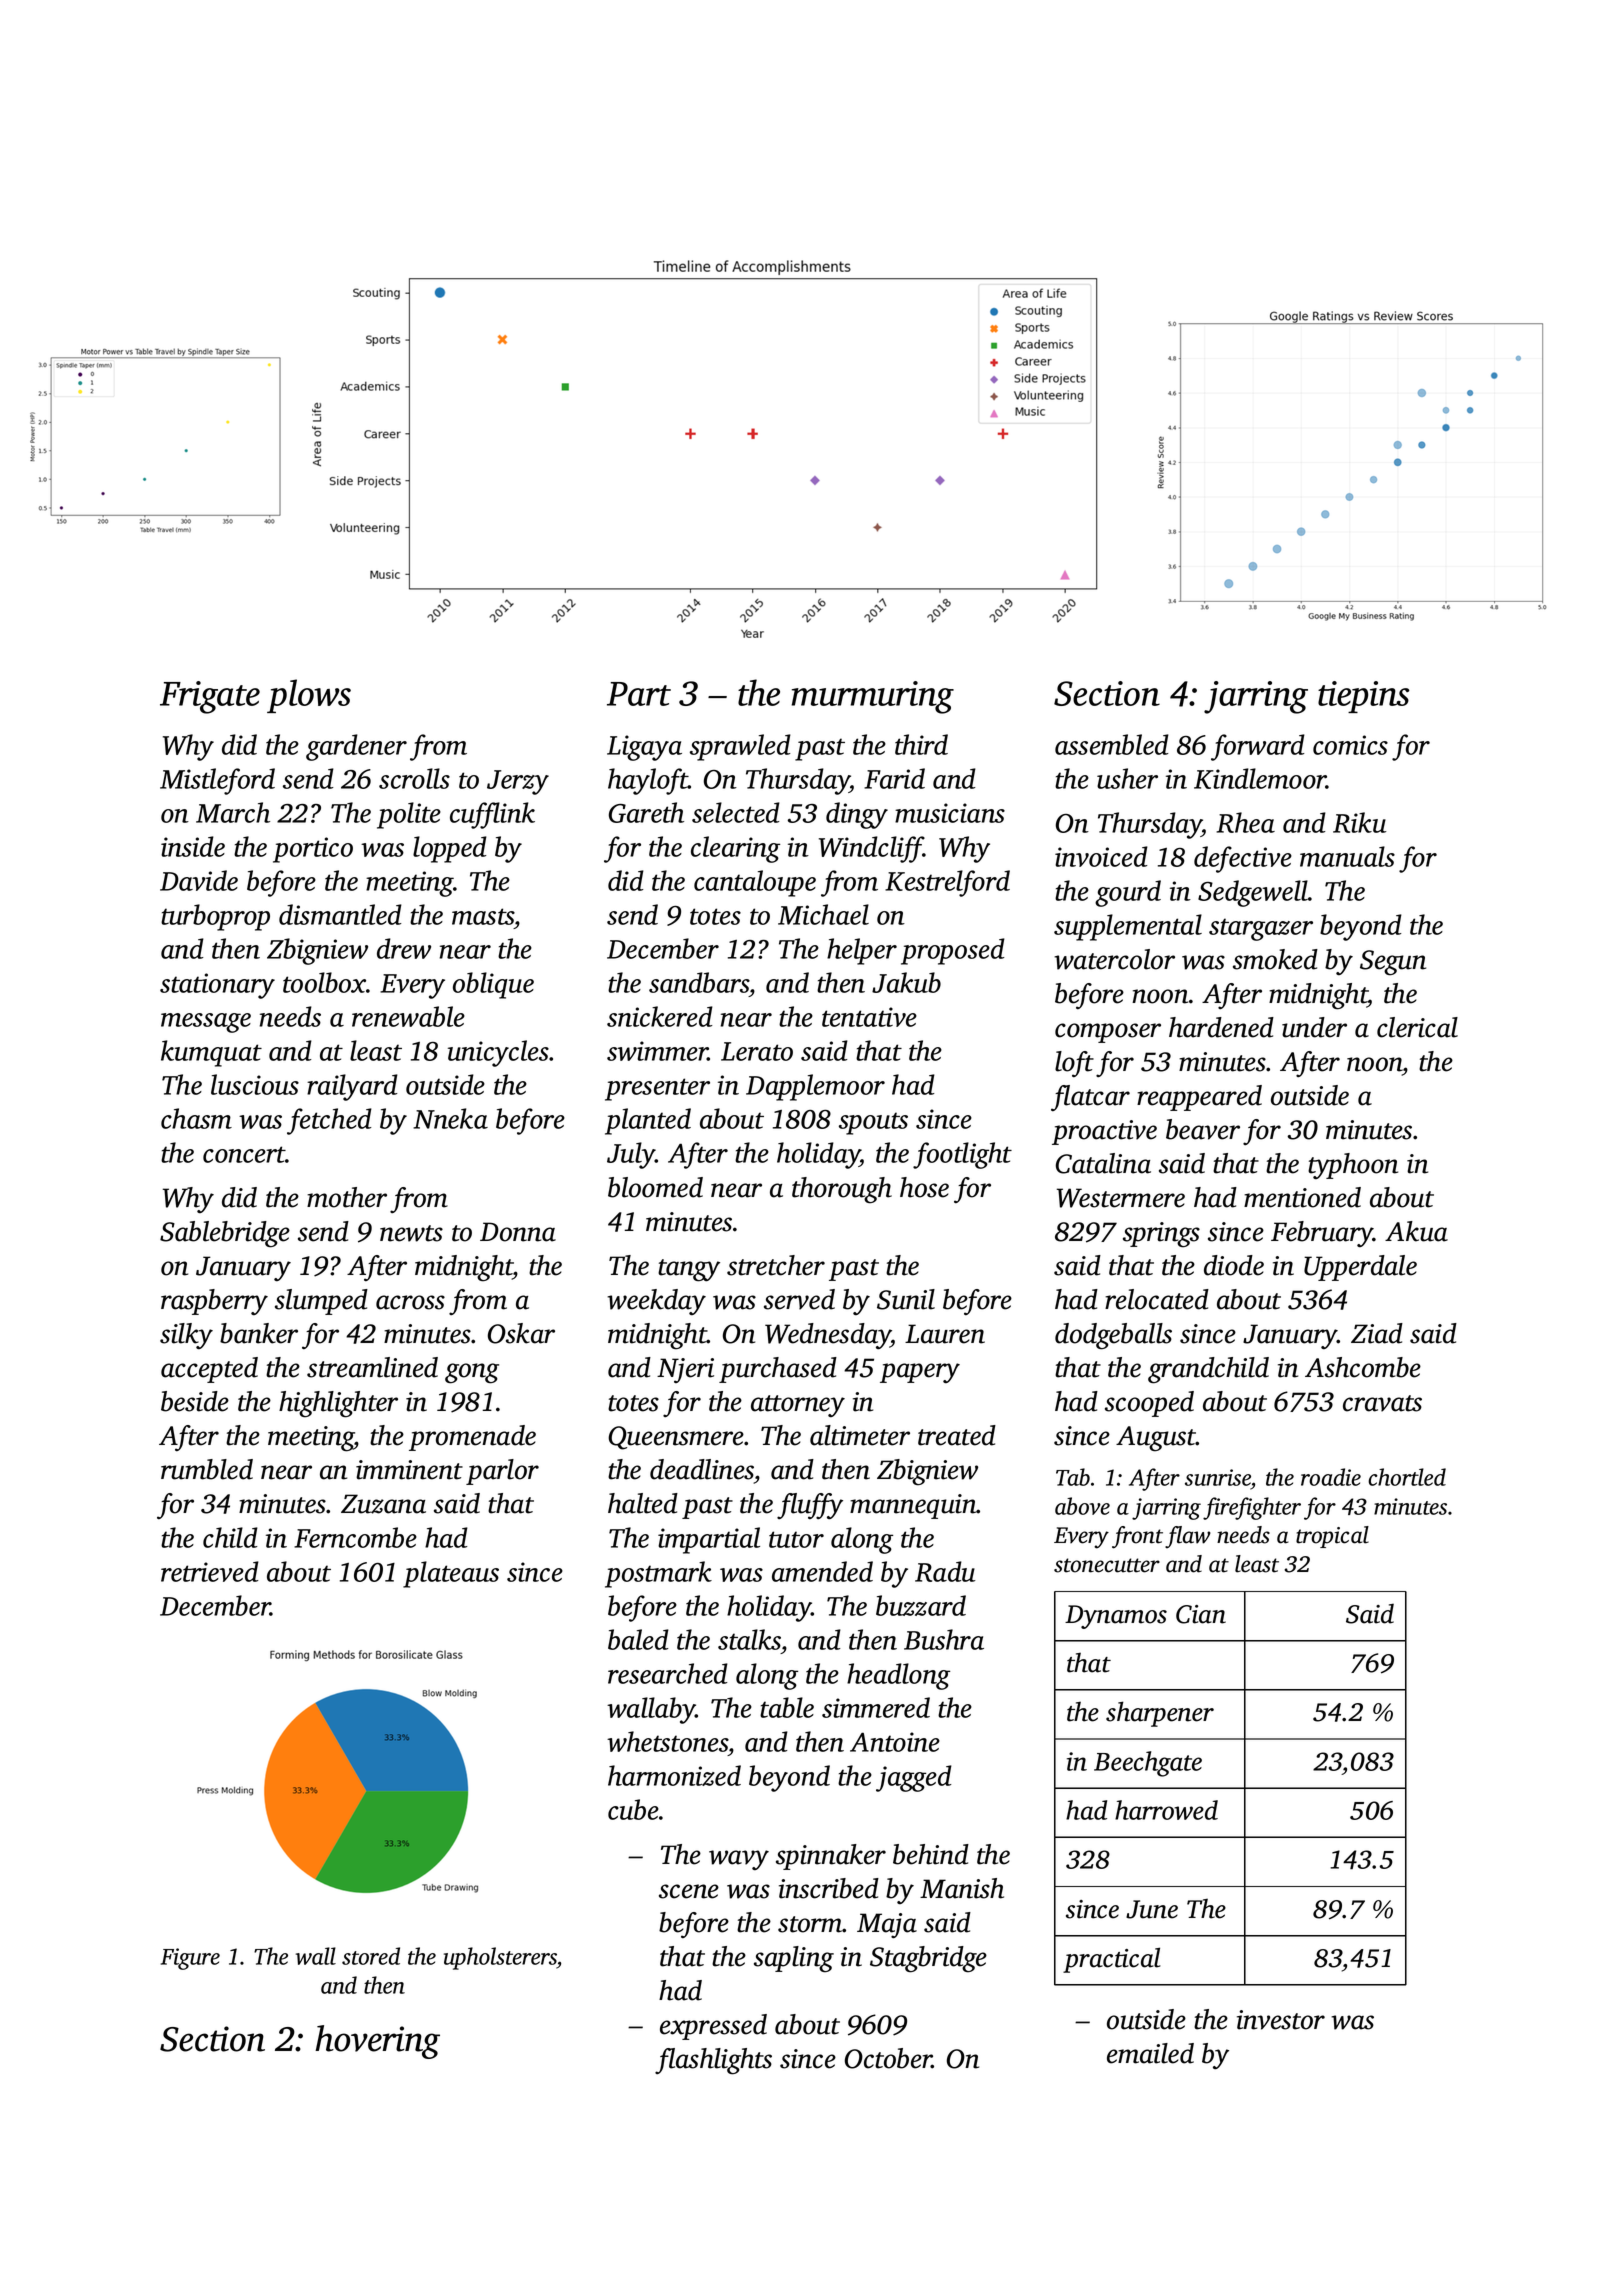 This screenshot has height=2292, width=1620. What do you see at coordinates (873, 697) in the screenshot?
I see `murmuring` at bounding box center [873, 697].
